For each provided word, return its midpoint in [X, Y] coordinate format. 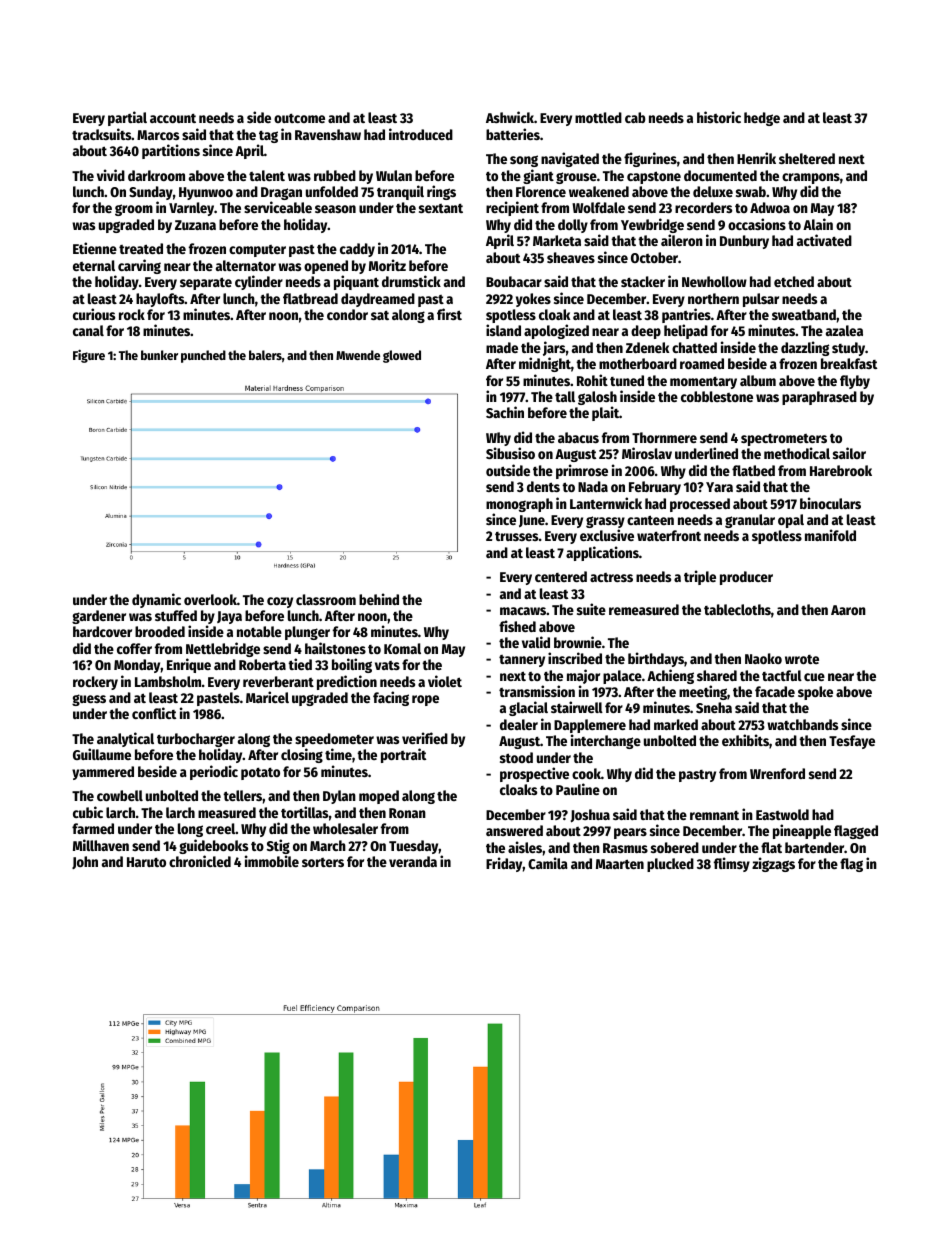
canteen [650, 520]
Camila [548, 863]
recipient [512, 208]
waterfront [669, 535]
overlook [210, 599]
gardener [99, 617]
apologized [556, 331]
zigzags [773, 864]
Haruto [146, 862]
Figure [89, 356]
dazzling [805, 348]
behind [379, 599]
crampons [811, 178]
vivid [111, 175]
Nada [593, 486]
